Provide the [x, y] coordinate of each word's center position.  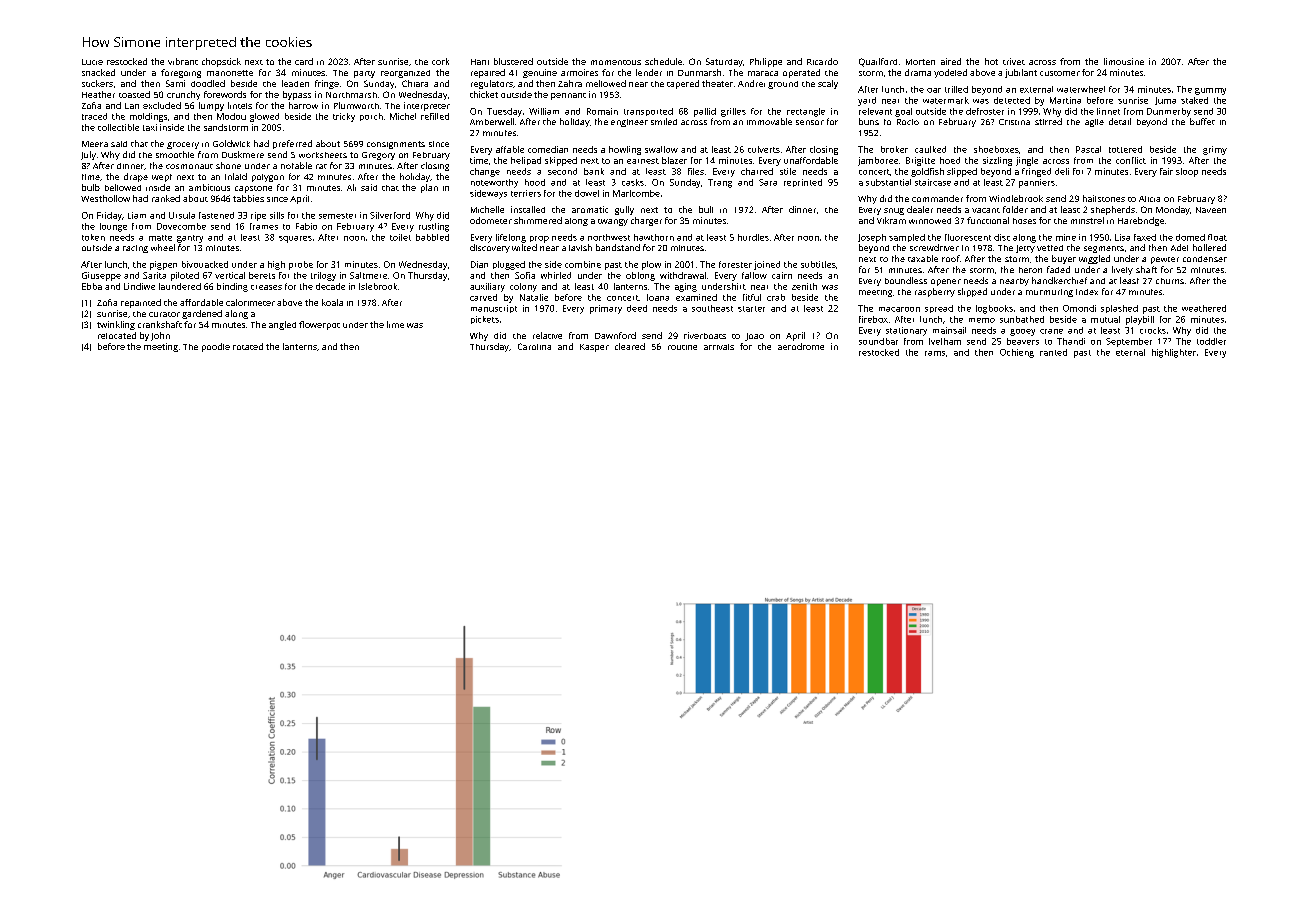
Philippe [766, 62]
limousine [1124, 61]
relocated [117, 335]
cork [440, 61]
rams [935, 353]
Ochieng [1017, 353]
